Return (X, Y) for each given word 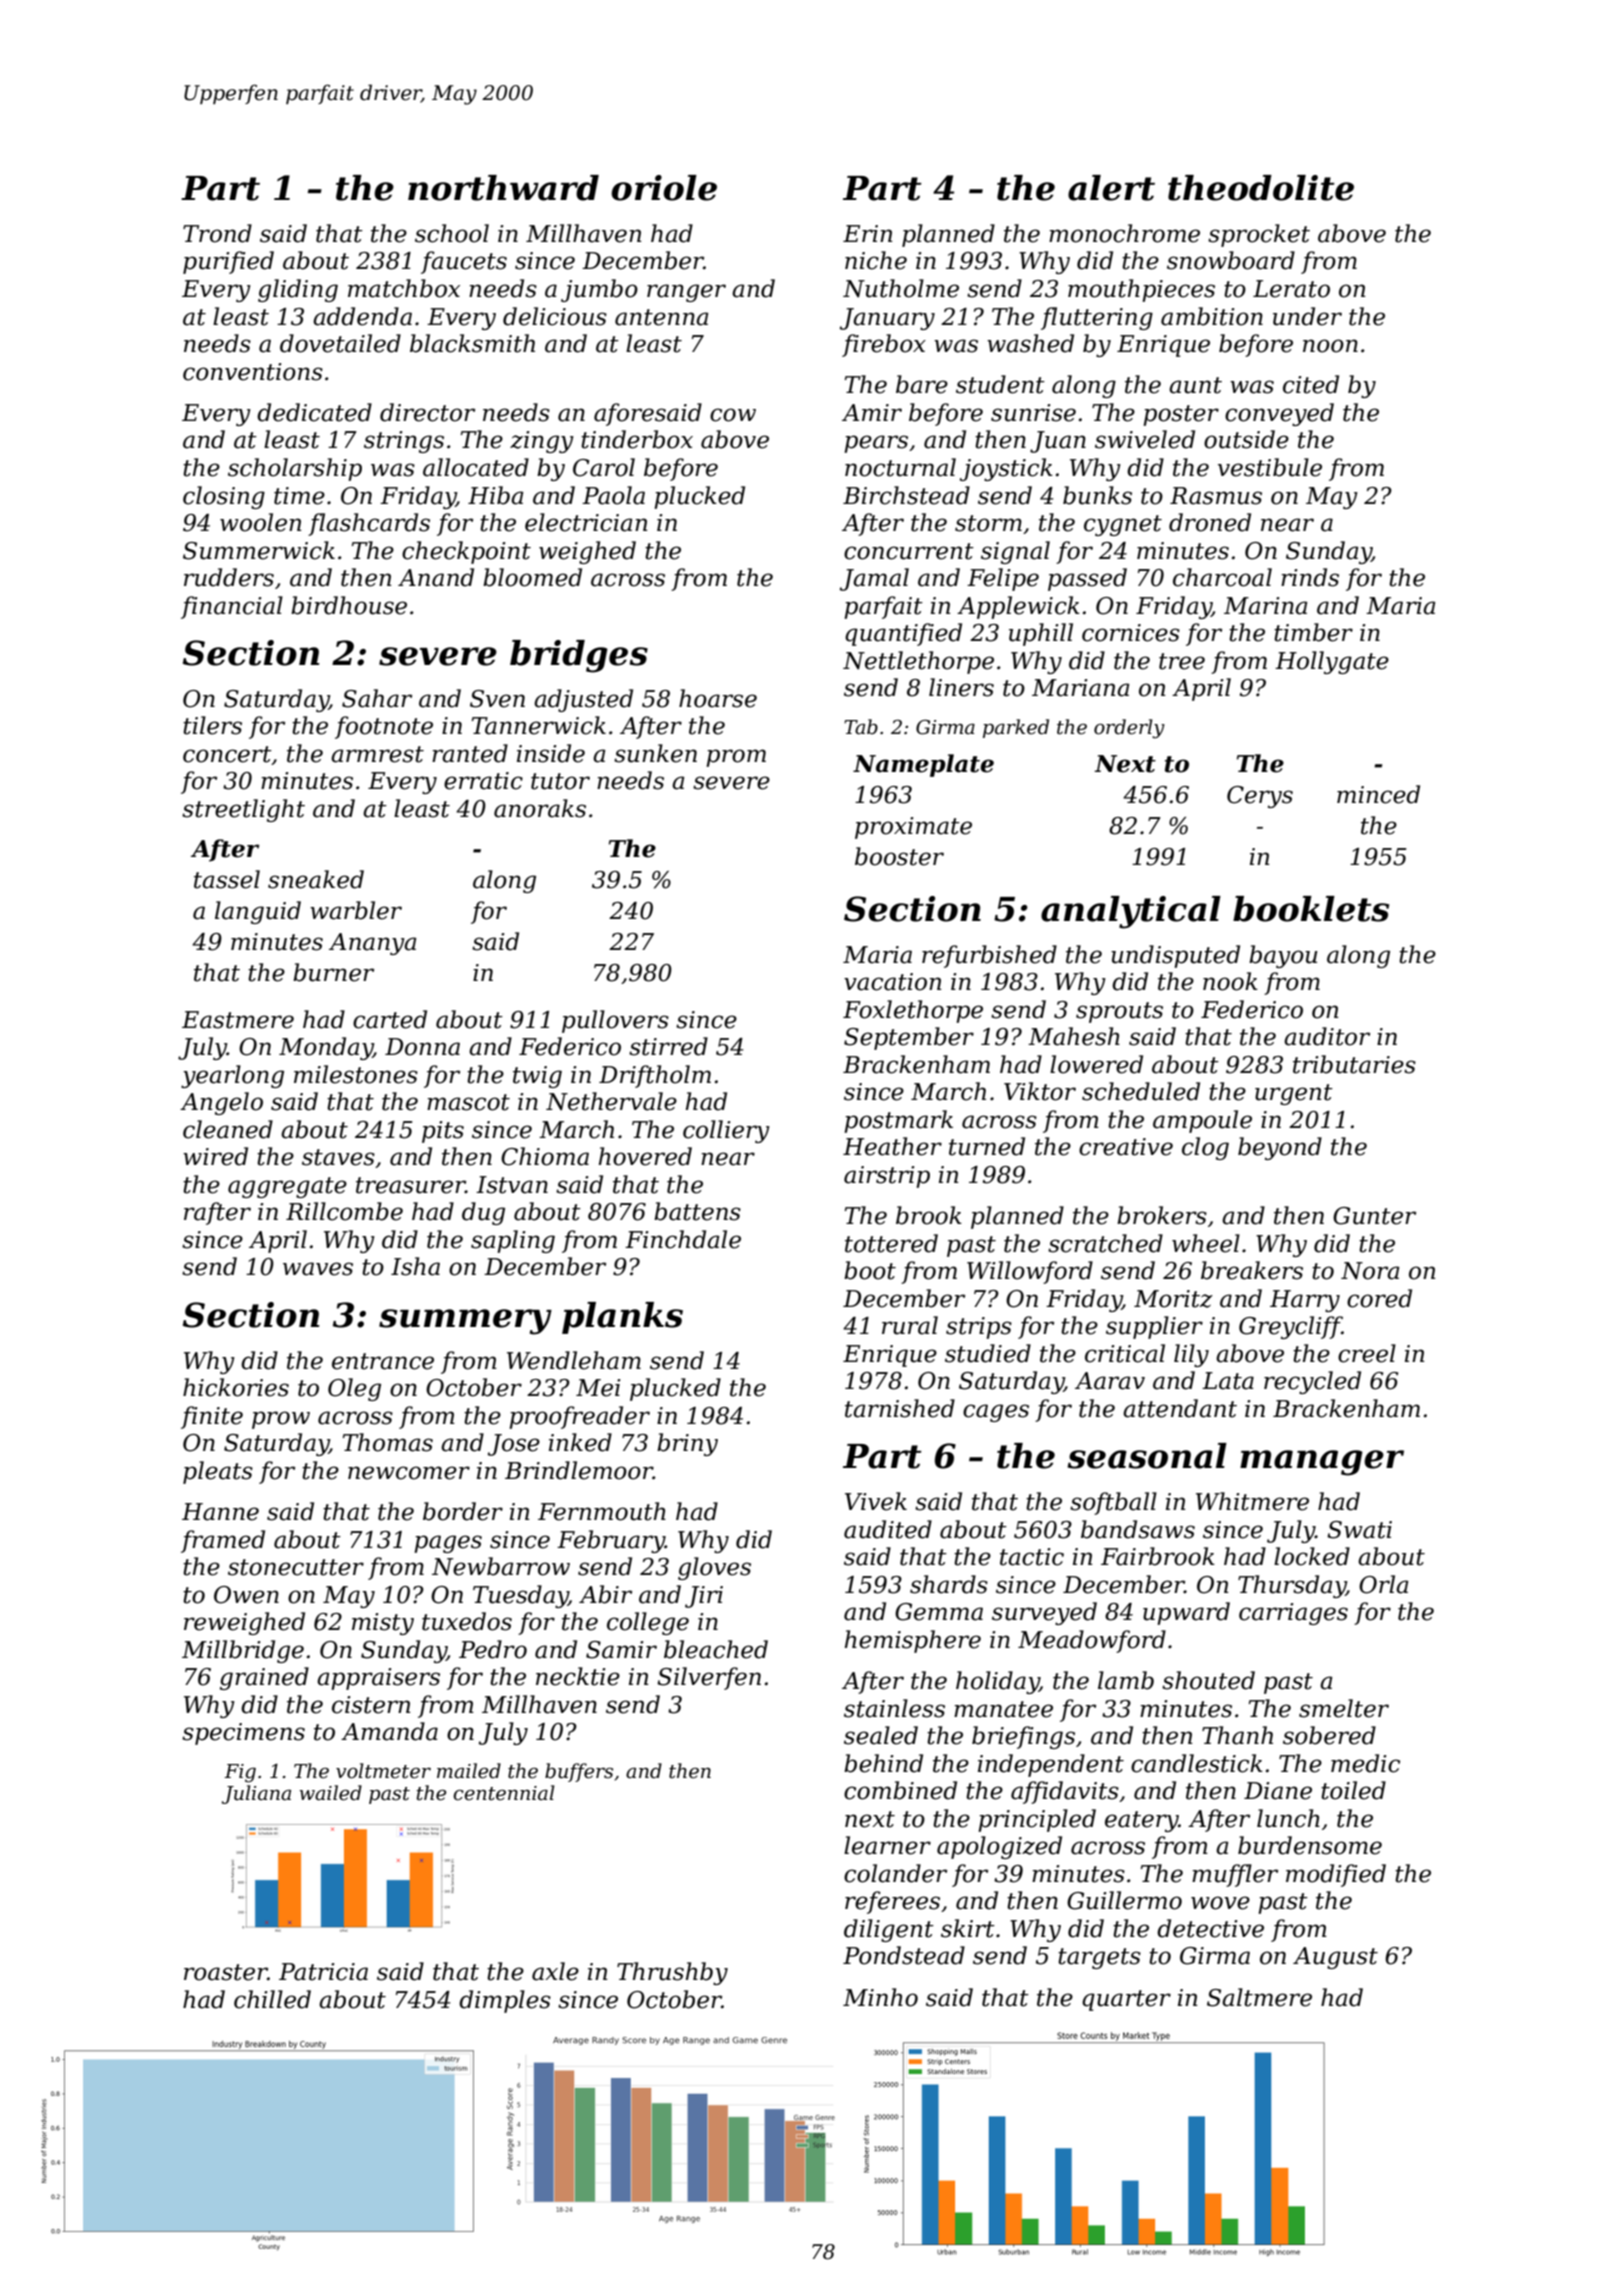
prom (736, 758)
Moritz (1173, 1299)
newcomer (409, 1473)
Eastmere (238, 1020)
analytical (1131, 912)
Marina (1265, 606)
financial (232, 607)
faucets (464, 262)
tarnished (900, 1408)
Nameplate (923, 765)
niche (876, 260)
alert (1111, 188)
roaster (226, 1972)
